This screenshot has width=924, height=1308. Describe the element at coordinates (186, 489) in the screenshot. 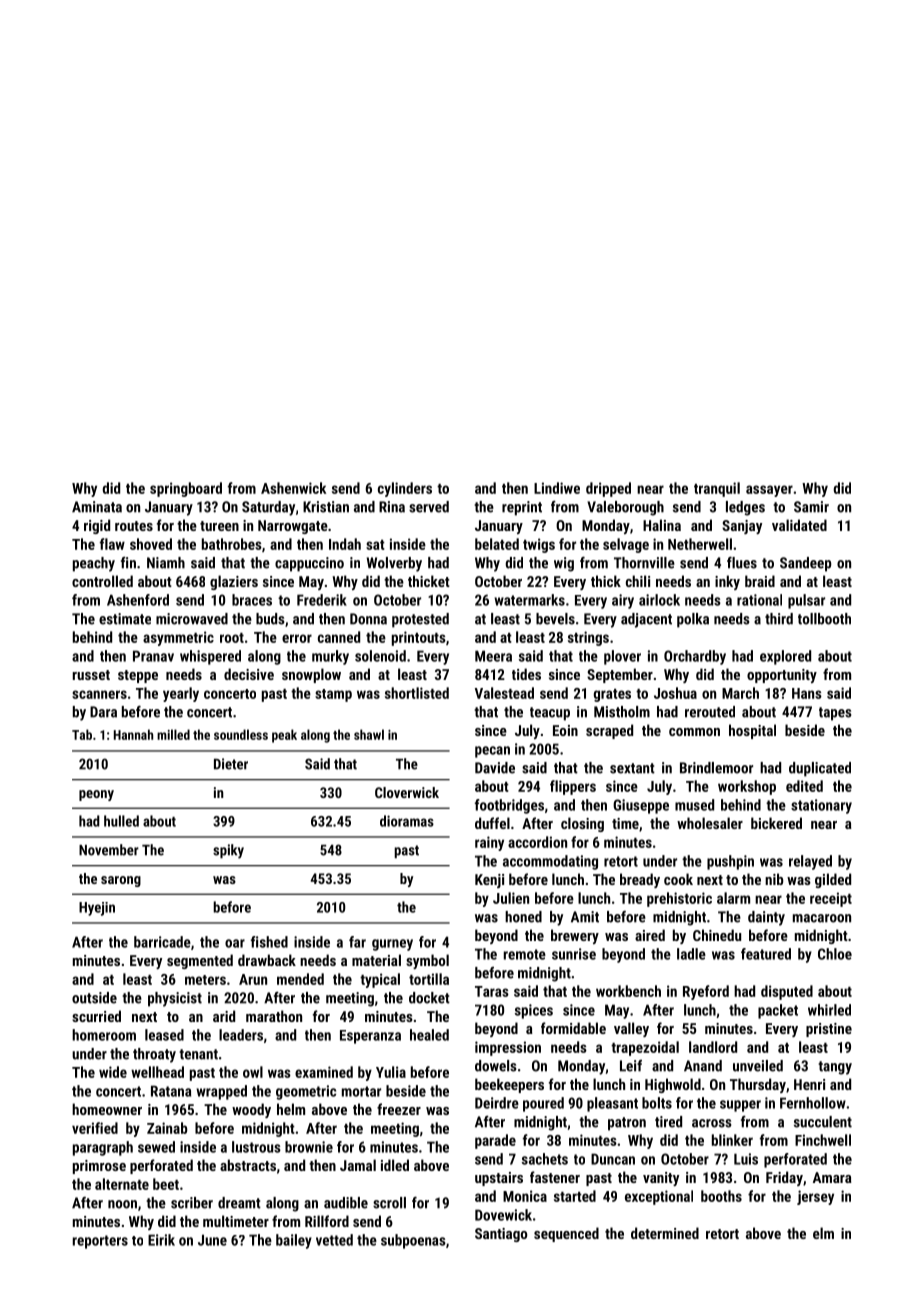

I see `springboard` at that location.
